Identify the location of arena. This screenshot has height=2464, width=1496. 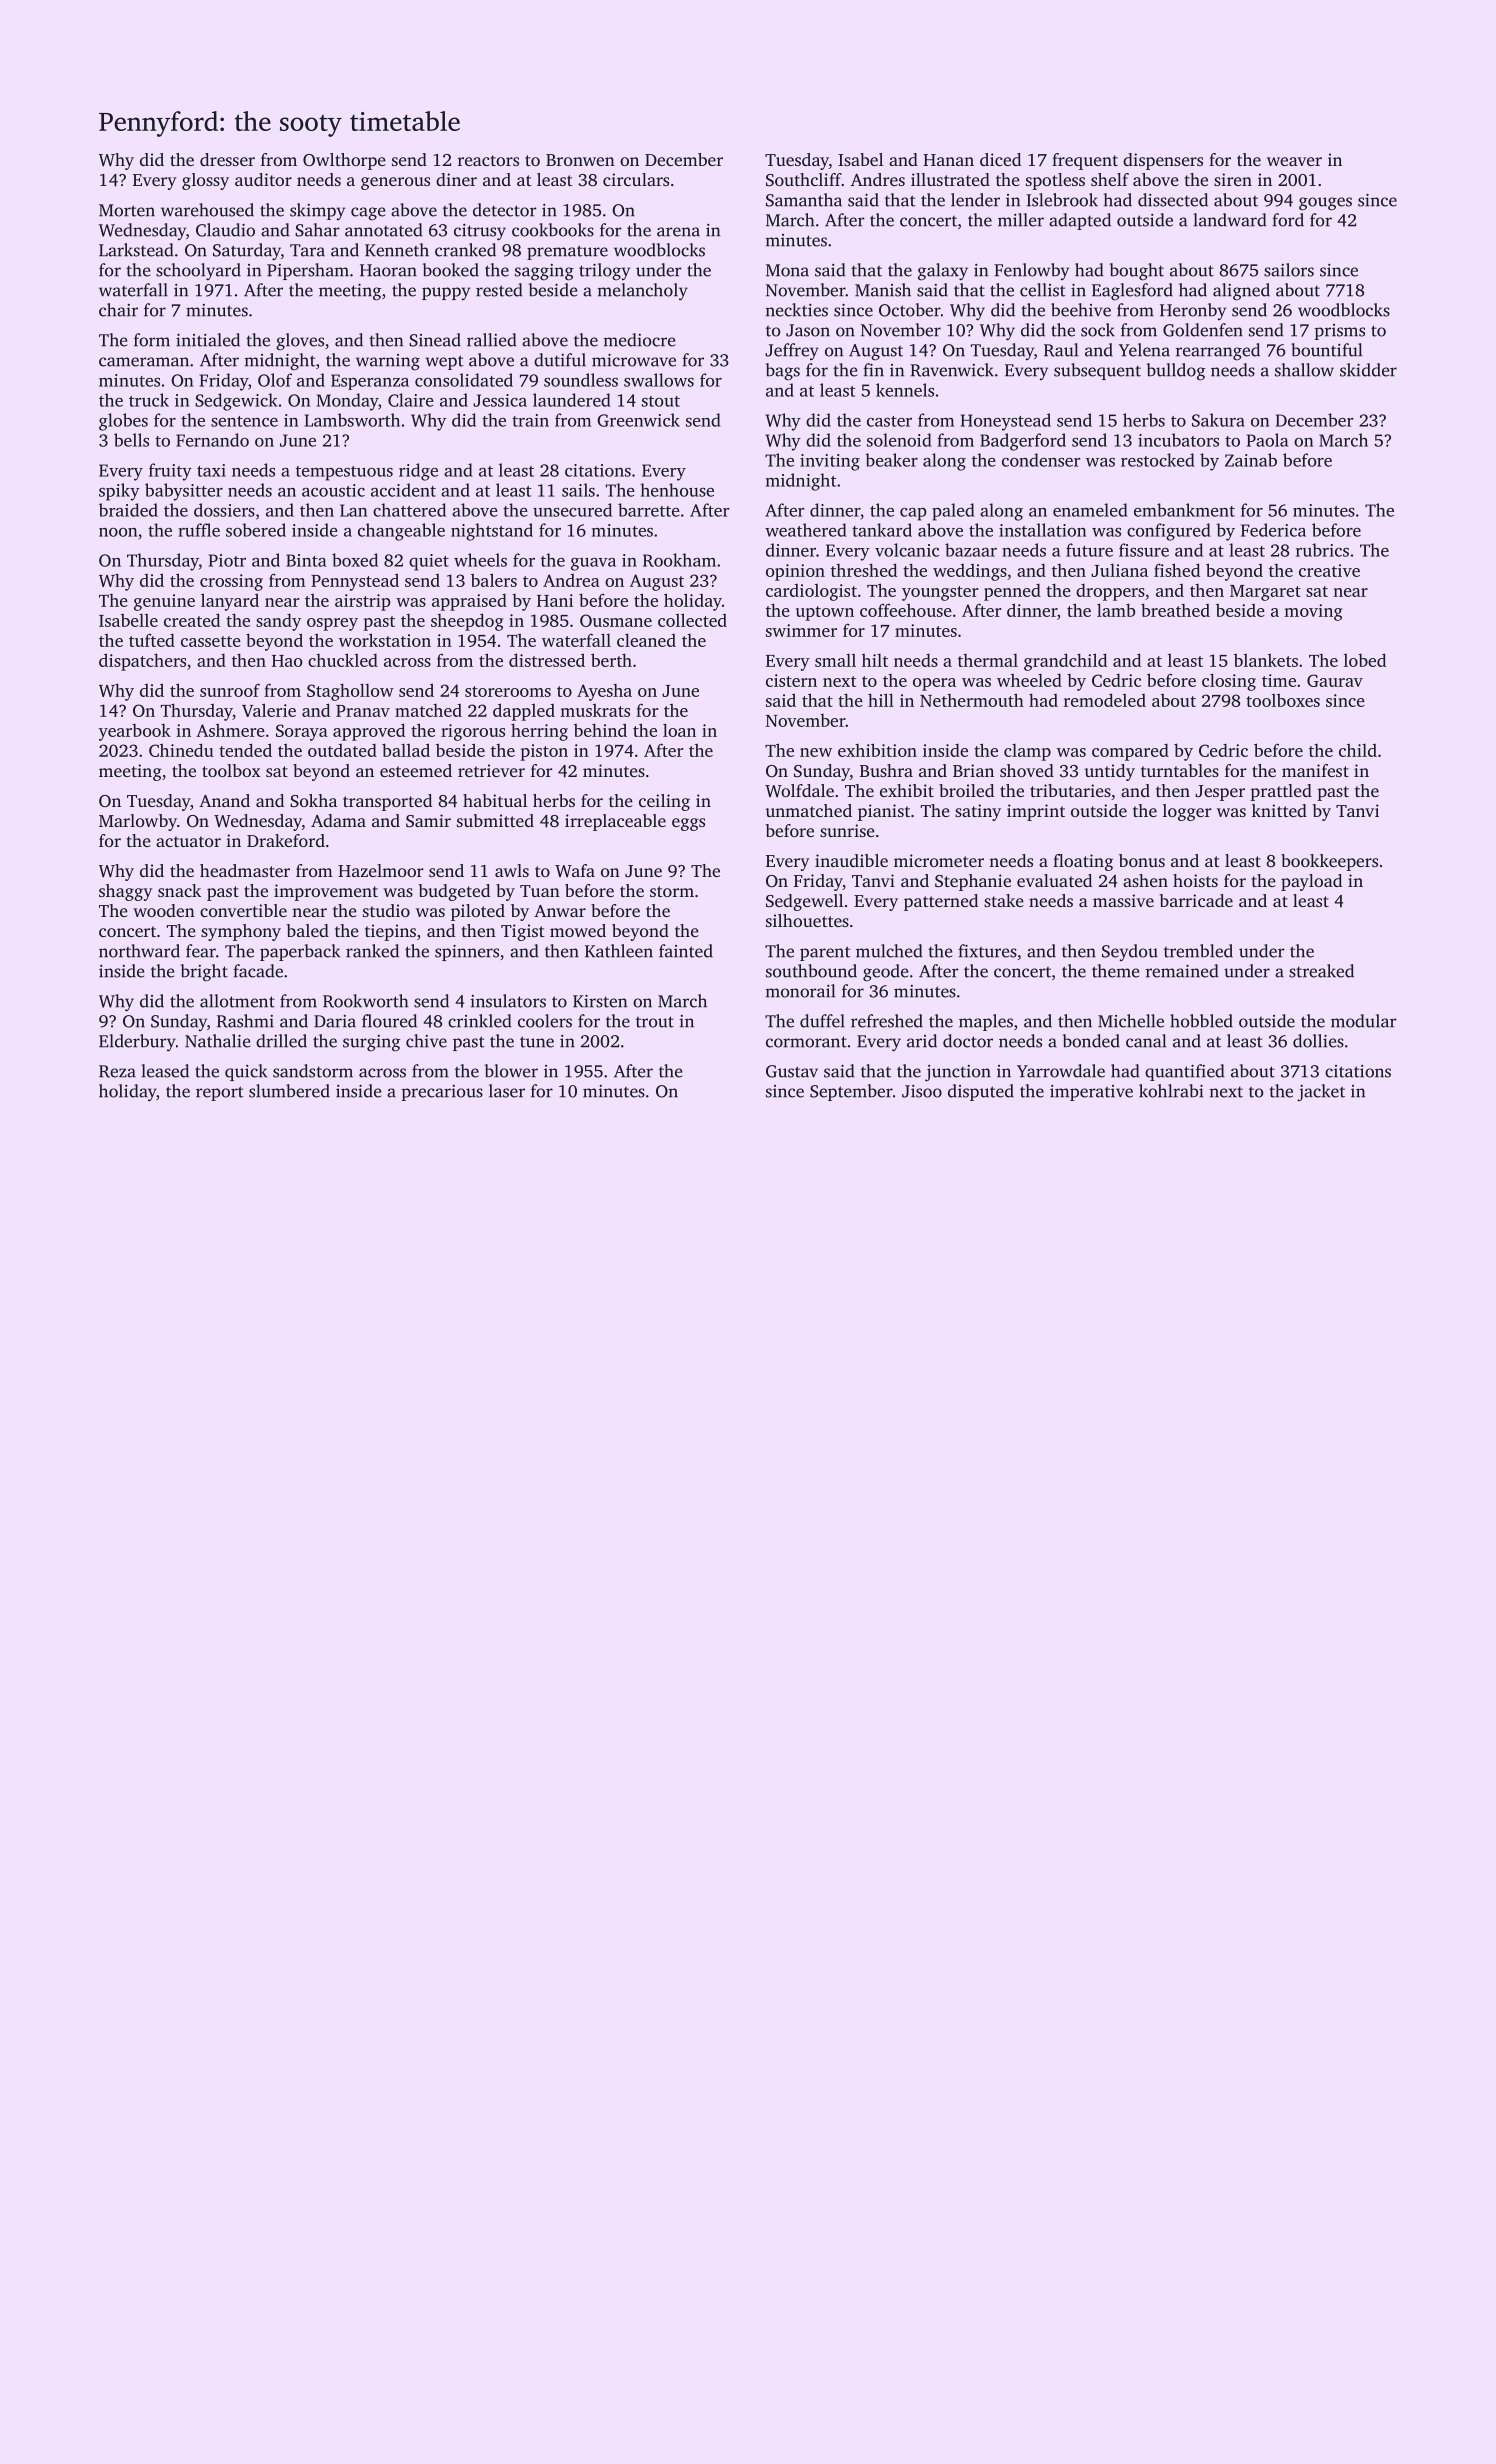
(678, 232).
